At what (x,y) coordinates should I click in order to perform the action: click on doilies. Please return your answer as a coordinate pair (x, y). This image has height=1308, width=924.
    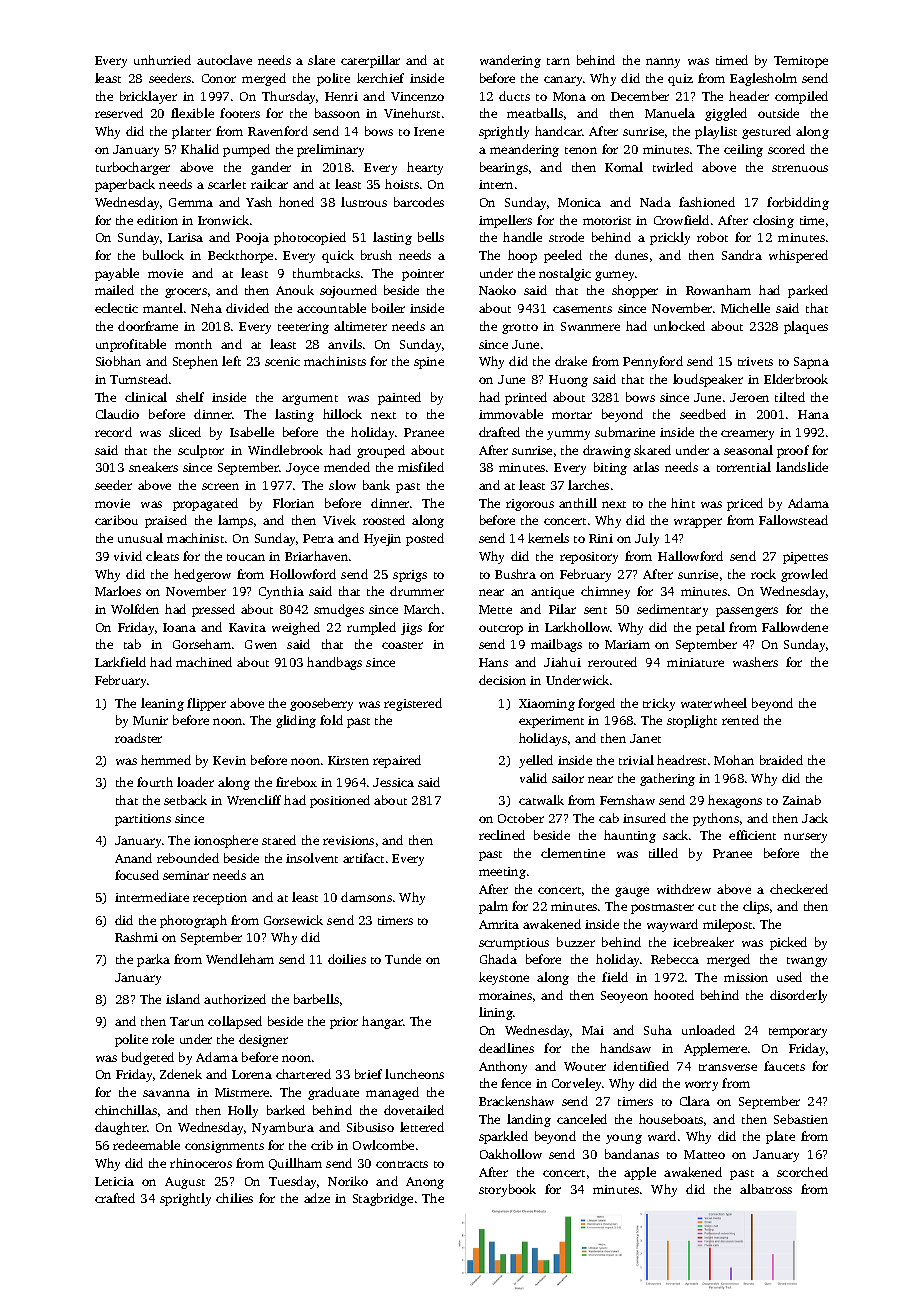
    Looking at the image, I should click on (347, 959).
